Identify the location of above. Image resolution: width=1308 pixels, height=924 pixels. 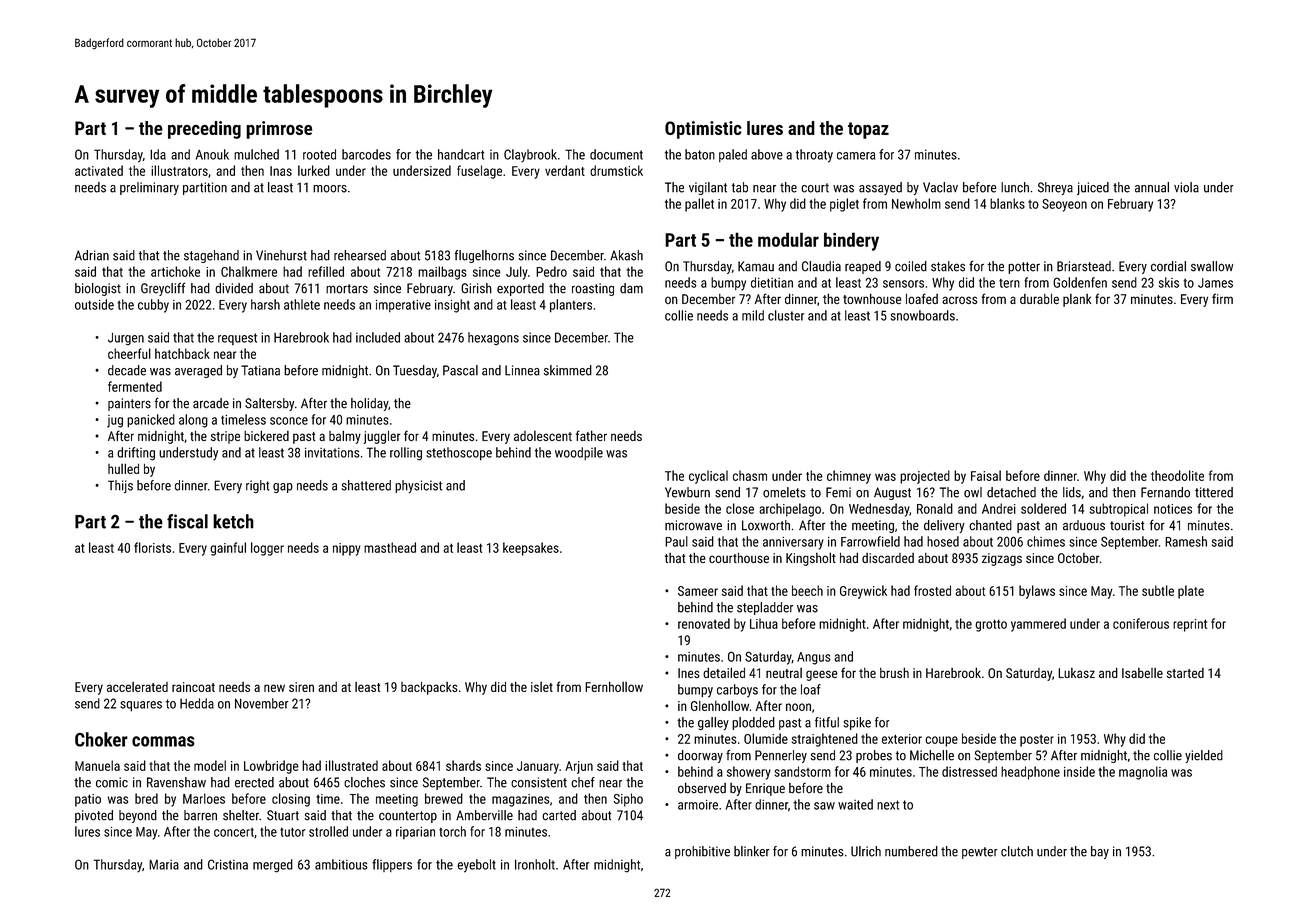
(767, 154).
